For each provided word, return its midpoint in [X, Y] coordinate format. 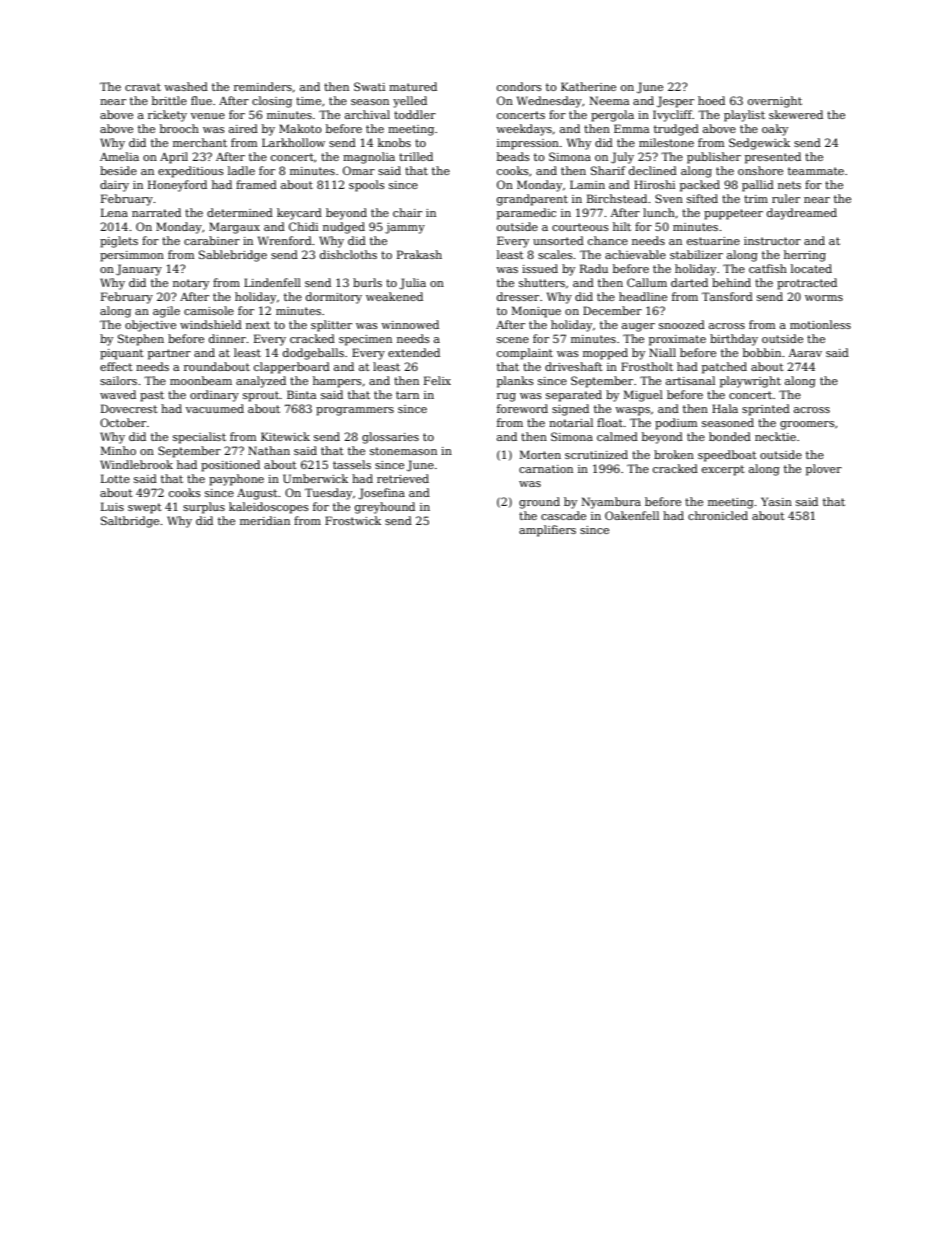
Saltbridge [130, 522]
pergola [612, 116]
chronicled [718, 515]
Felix [437, 380]
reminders [263, 86]
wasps [632, 411]
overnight [775, 102]
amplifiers [547, 531]
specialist [199, 438]
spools [367, 186]
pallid [758, 186]
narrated [156, 212]
